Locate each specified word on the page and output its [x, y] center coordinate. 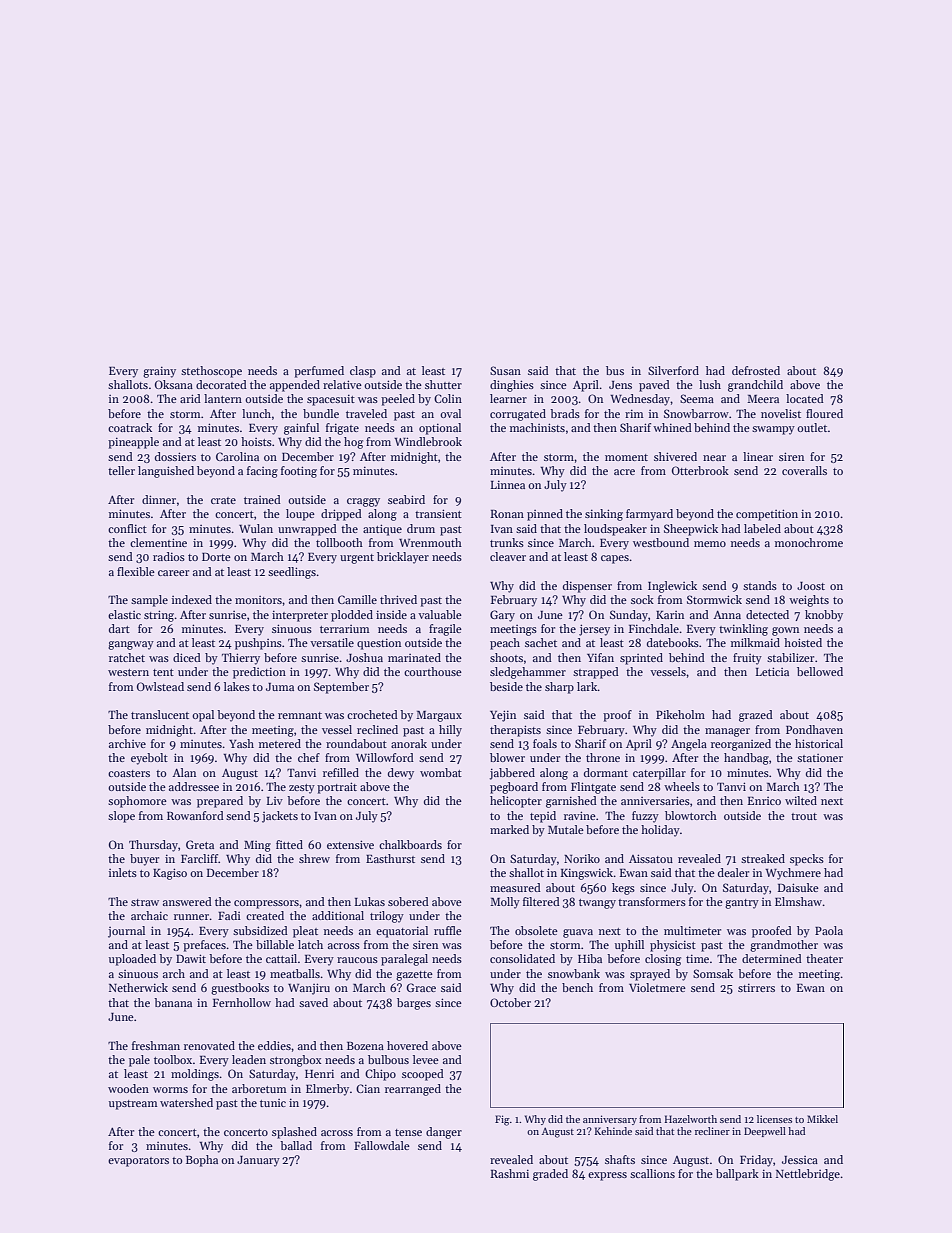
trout [804, 816]
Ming [257, 846]
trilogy [387, 917]
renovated [209, 1045]
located [805, 398]
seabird [406, 499]
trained [262, 499]
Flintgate [593, 788]
